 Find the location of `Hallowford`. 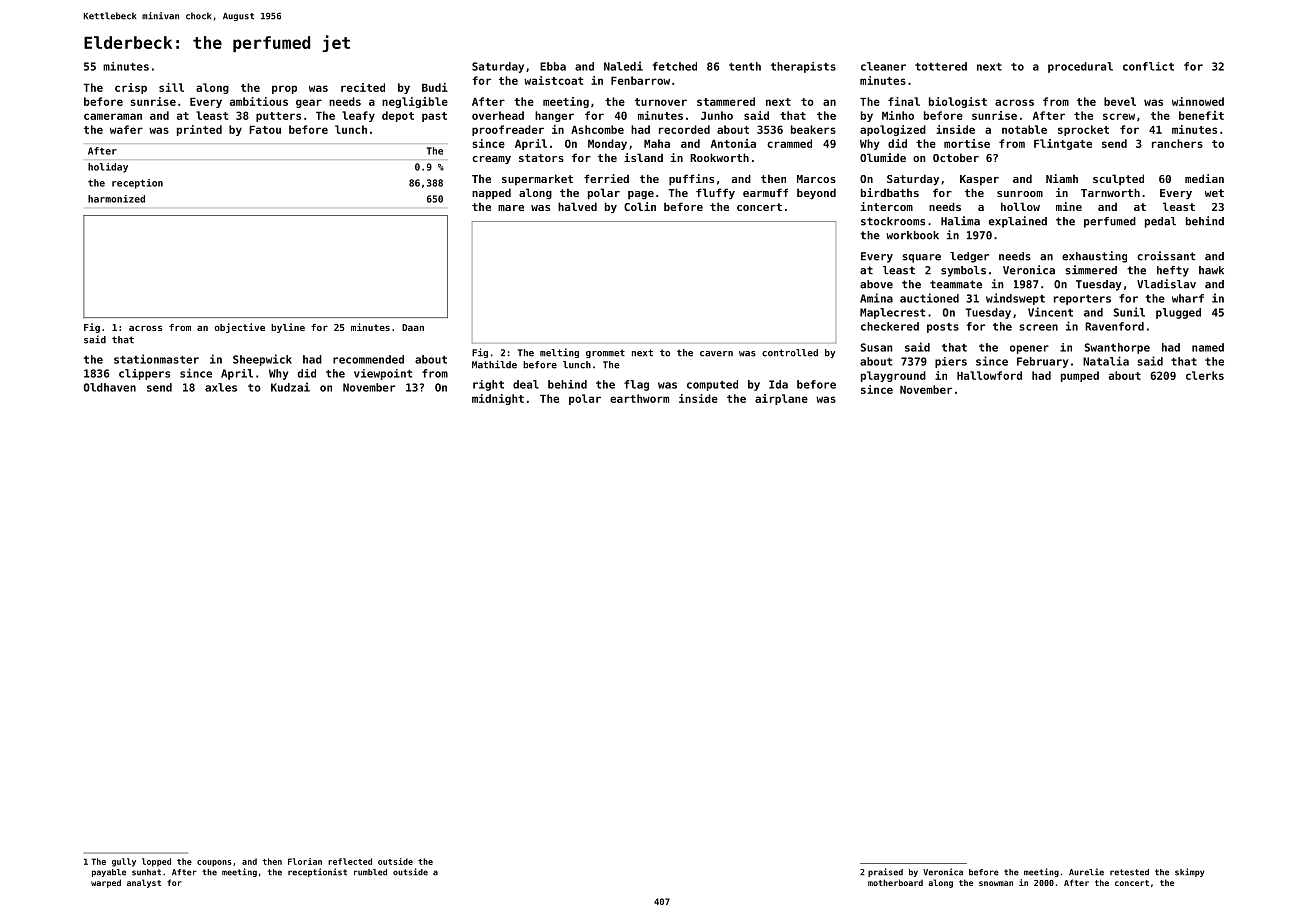

Hallowford is located at coordinates (989, 375).
